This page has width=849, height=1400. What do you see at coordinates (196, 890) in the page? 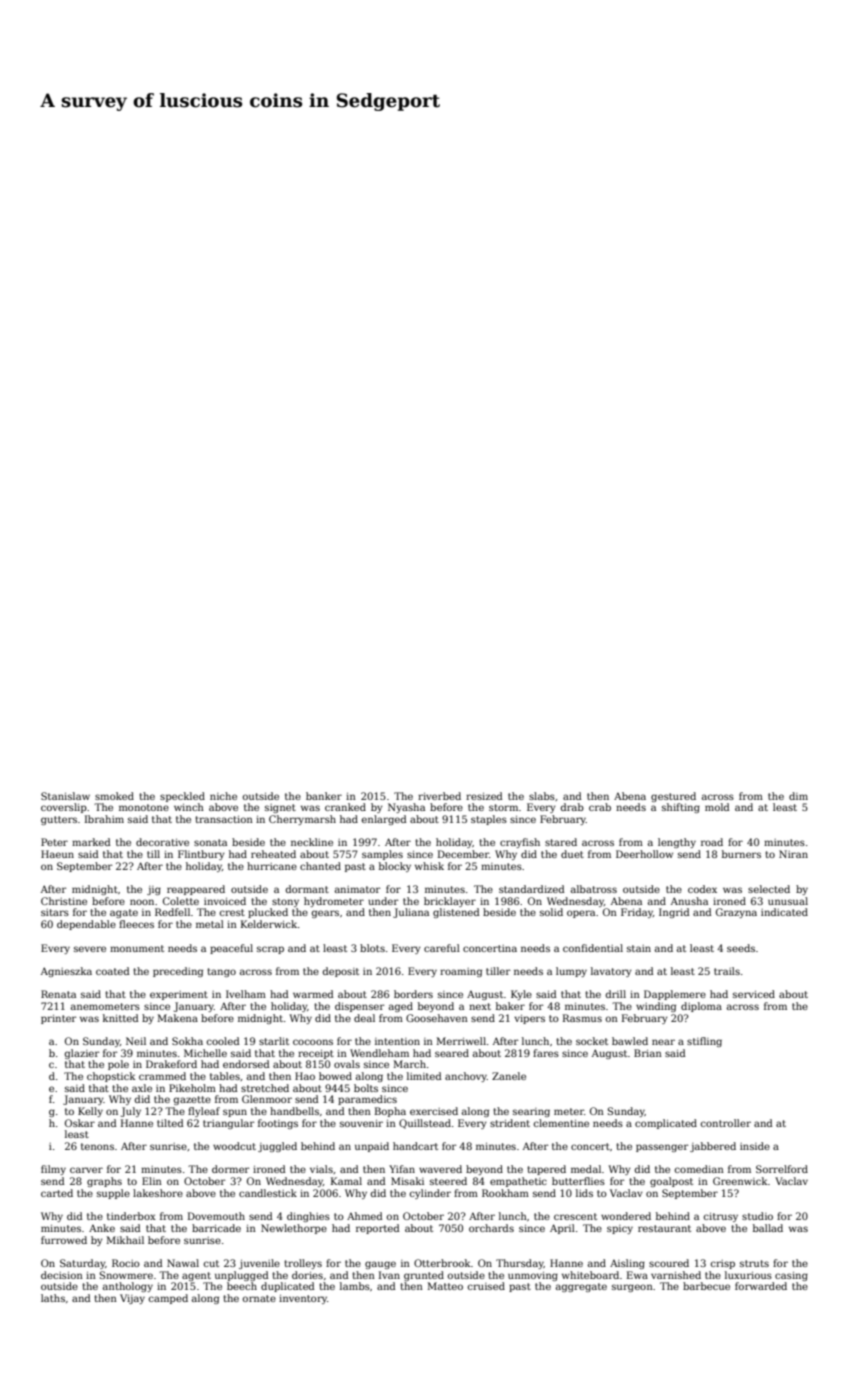
I see `reappeared` at bounding box center [196, 890].
